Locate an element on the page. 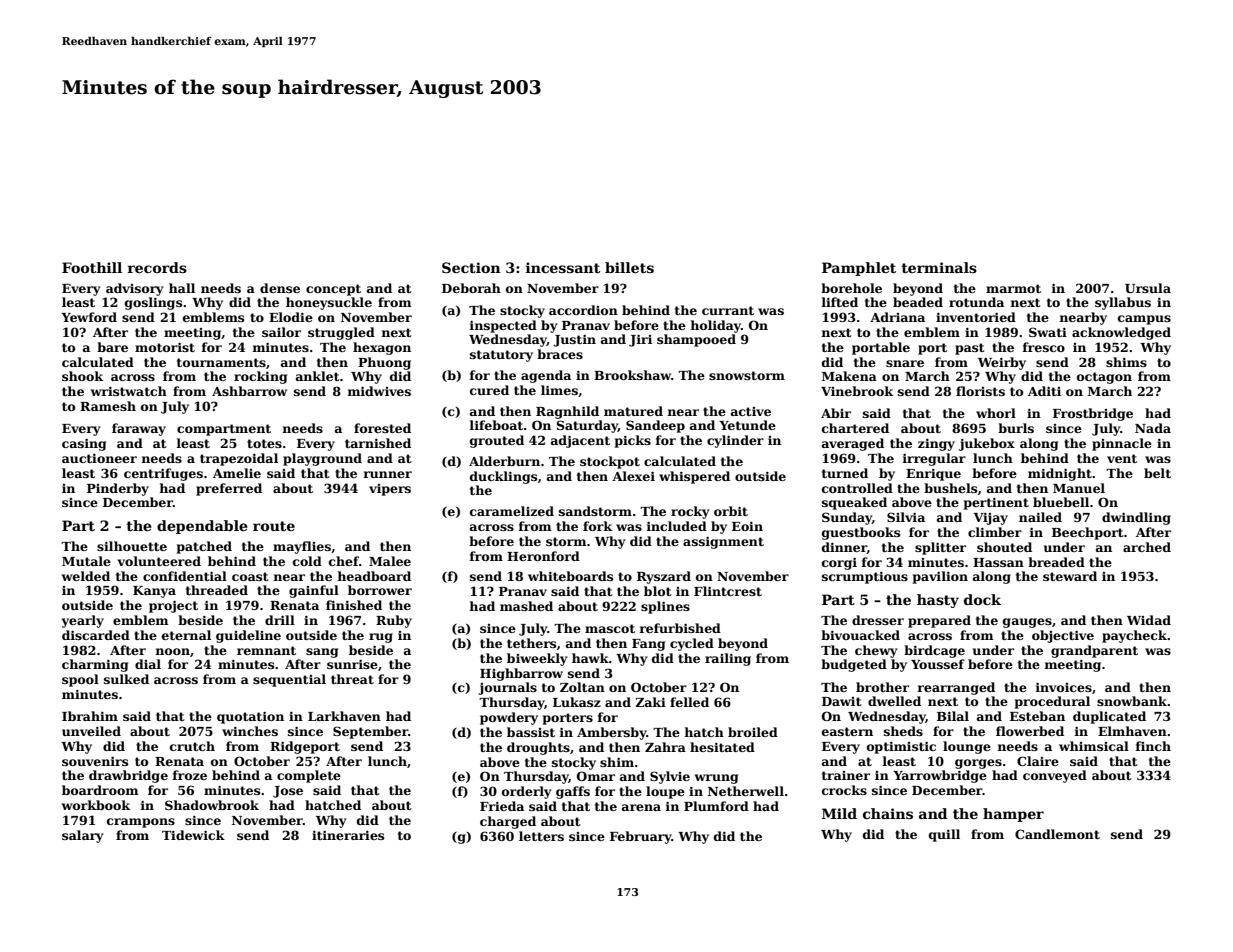 This image has width=1233, height=952. souvenirs is located at coordinates (95, 761).
